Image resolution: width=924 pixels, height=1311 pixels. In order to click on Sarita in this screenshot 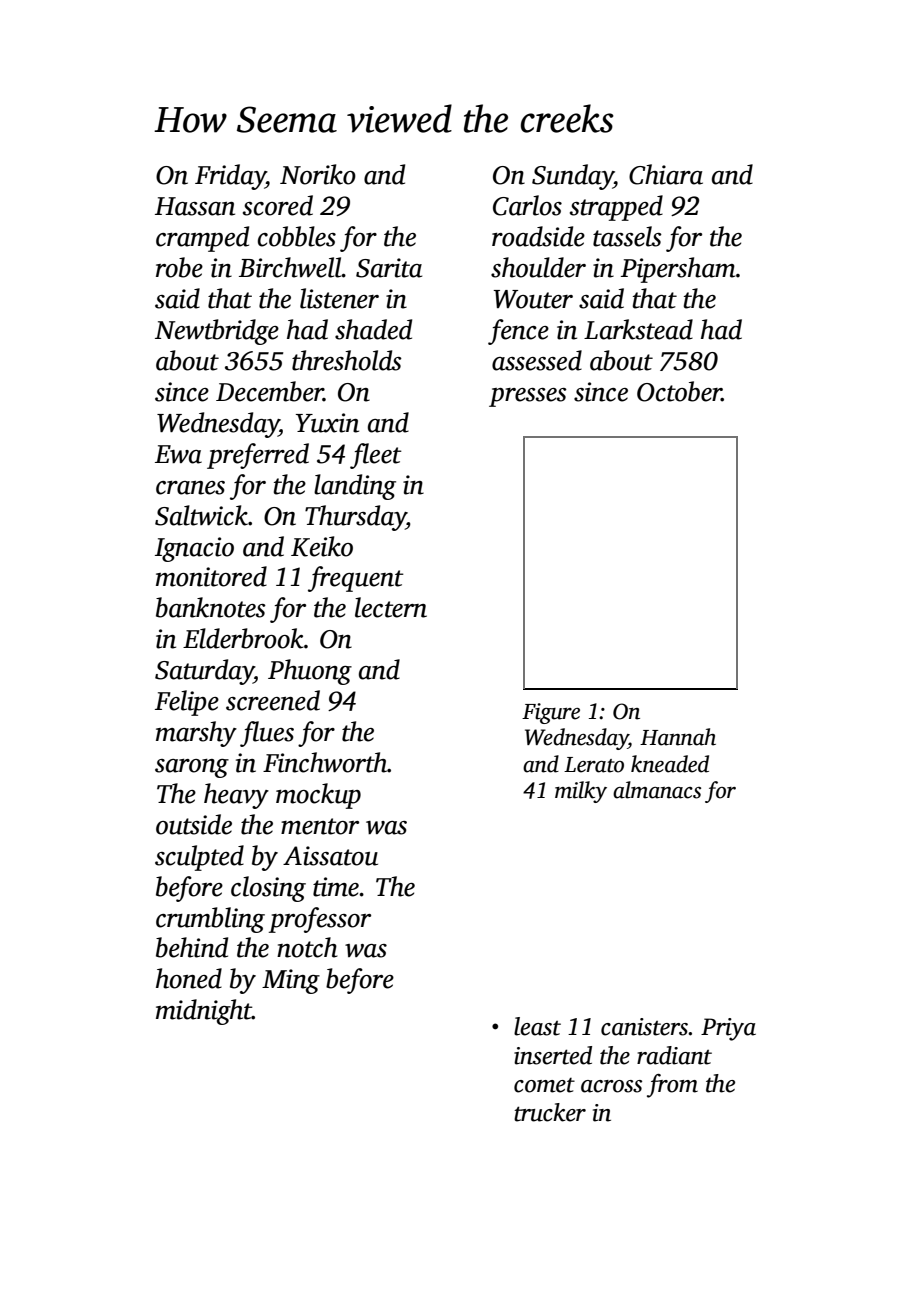, I will do `click(389, 268)`.
